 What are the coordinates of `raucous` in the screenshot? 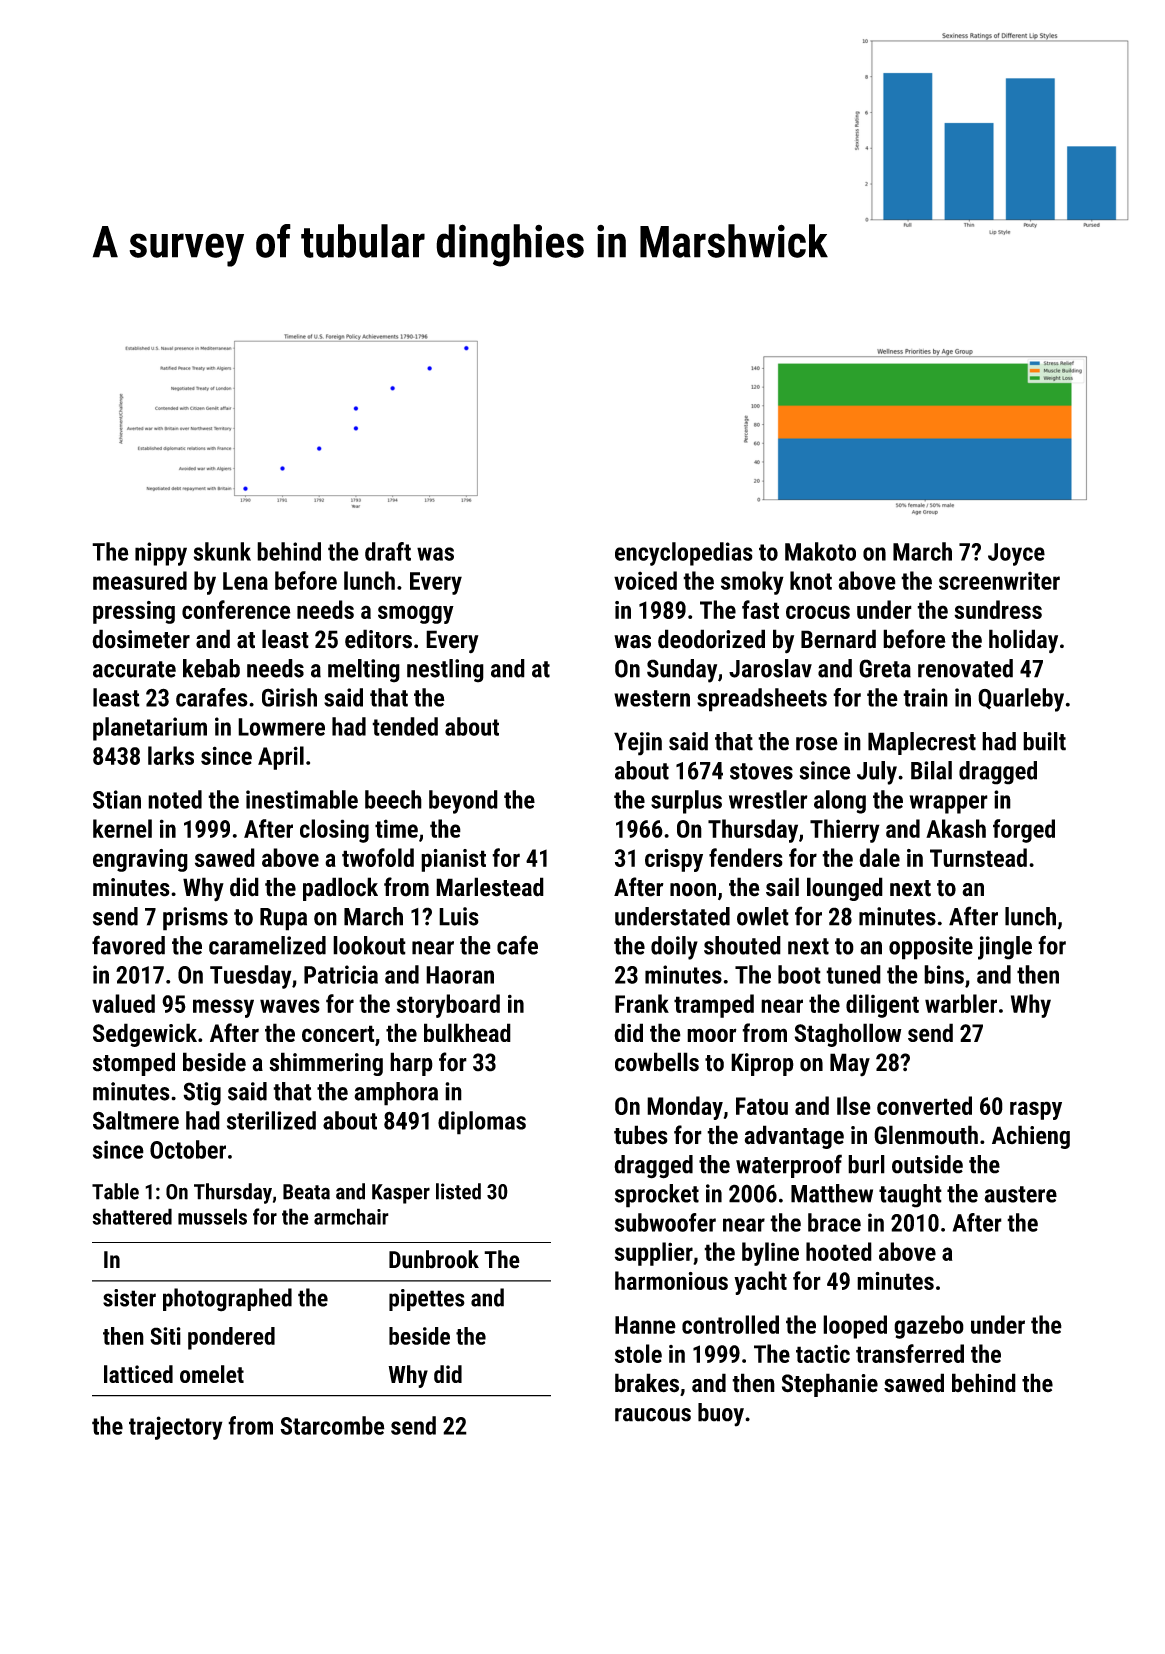 It's located at (653, 1415).
